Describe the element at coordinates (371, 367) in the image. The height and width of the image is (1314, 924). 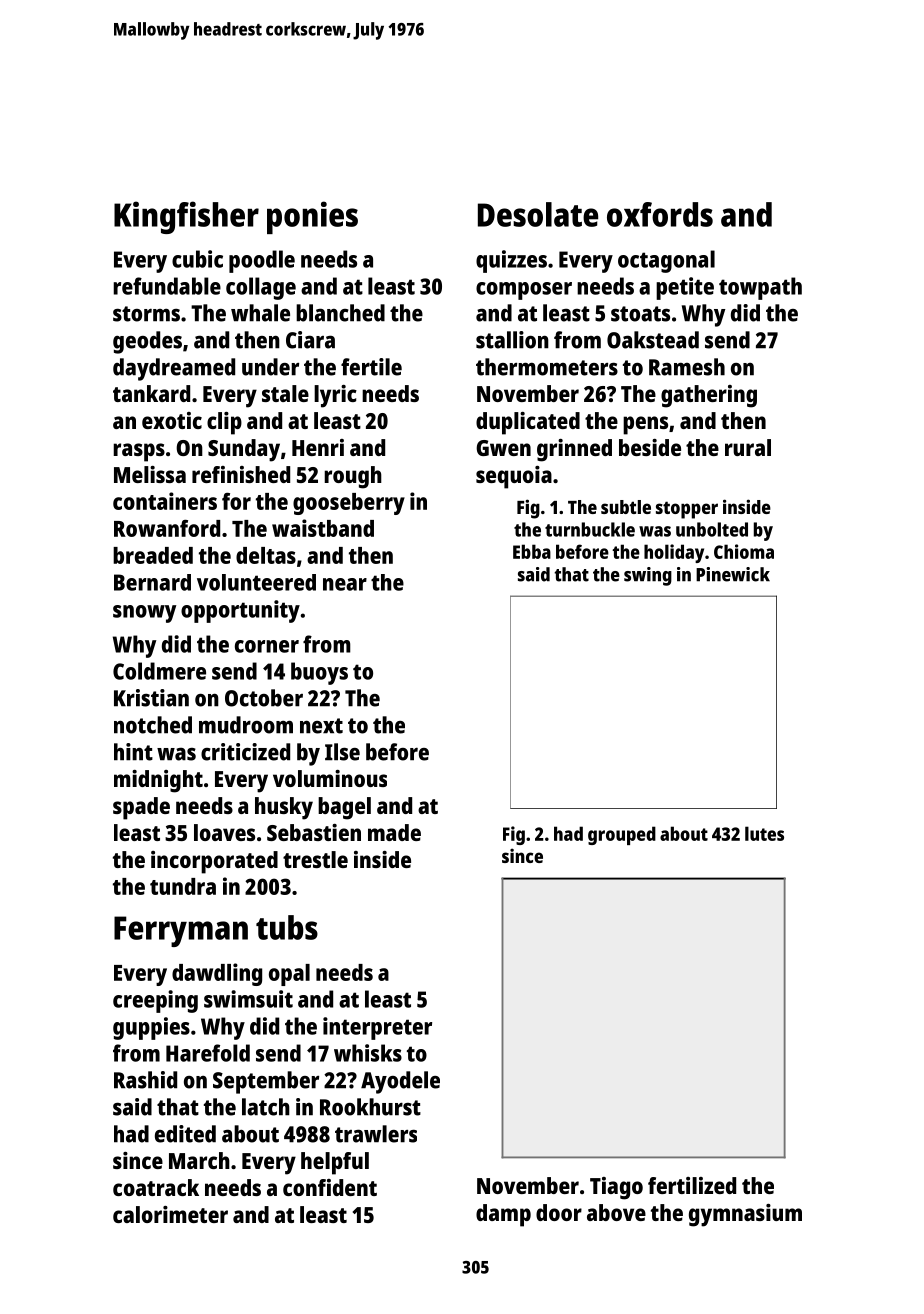
I see `fertile` at that location.
